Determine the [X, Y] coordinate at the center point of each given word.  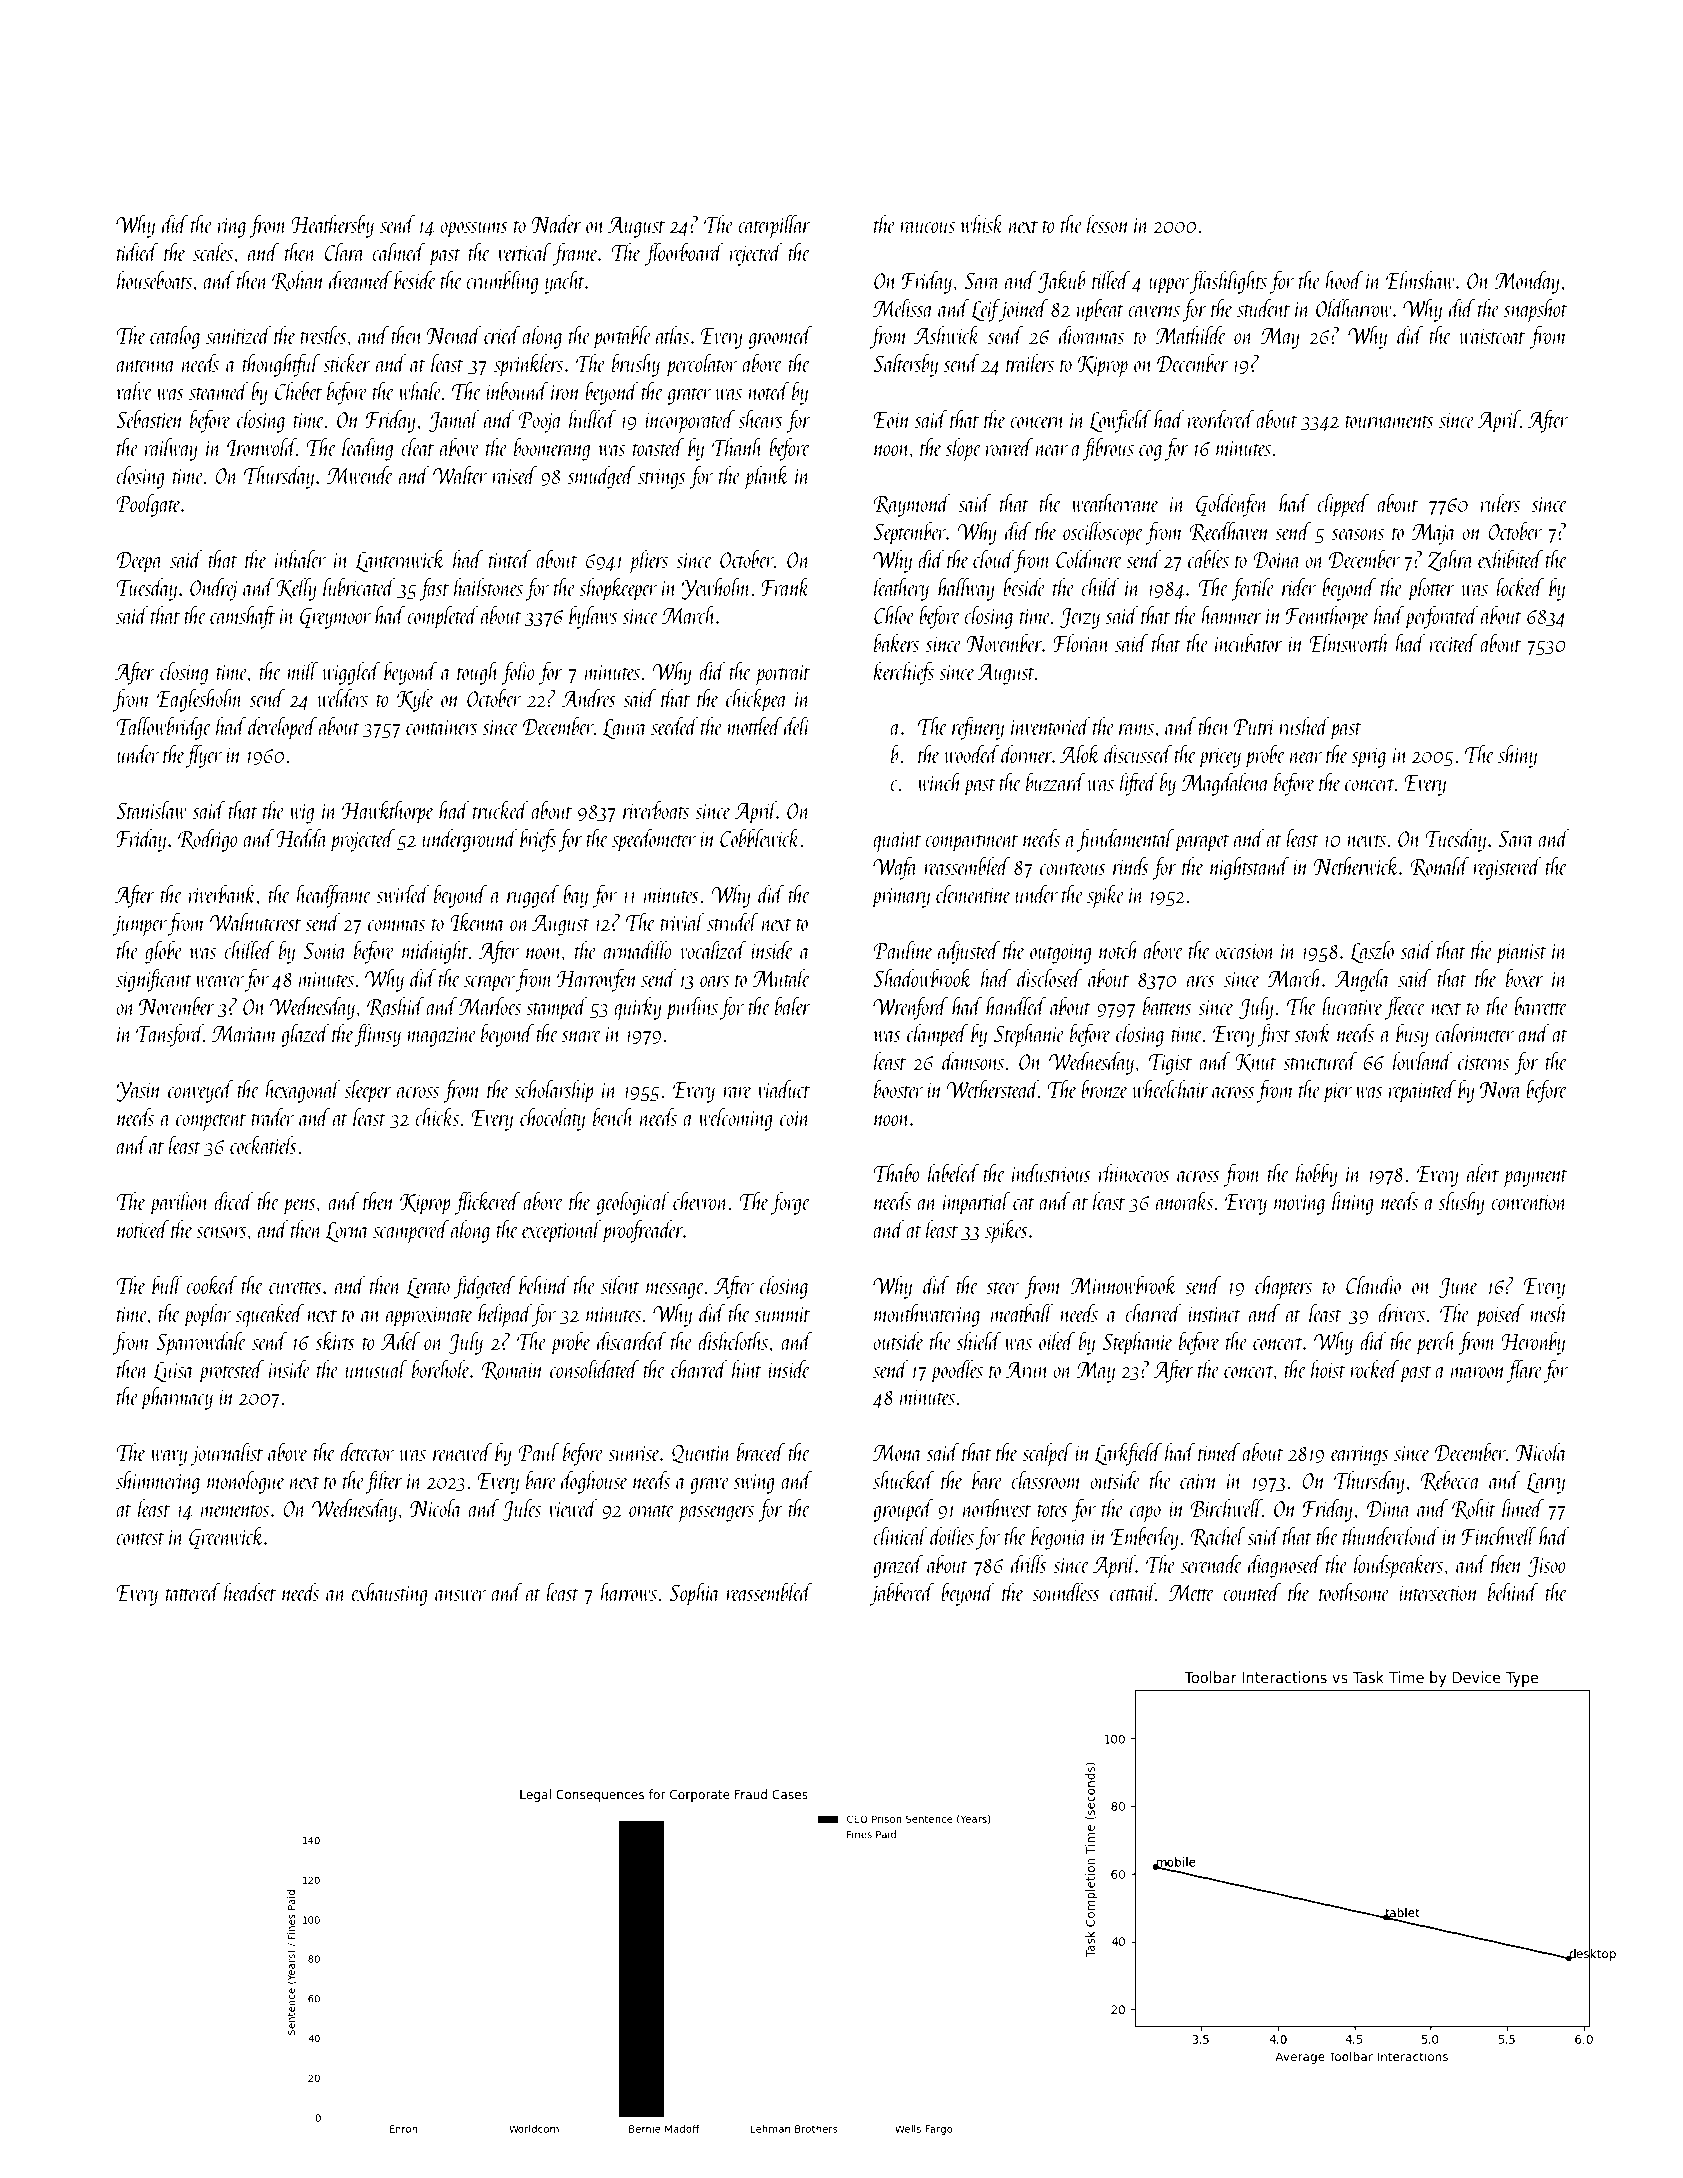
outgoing [1061, 954]
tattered [193, 1592]
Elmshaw [1420, 280]
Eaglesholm [200, 700]
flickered [487, 1203]
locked [1520, 587]
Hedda [302, 838]
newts [1366, 841]
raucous [927, 227]
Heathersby [332, 226]
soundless [1066, 1592]
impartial [976, 1203]
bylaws [593, 617]
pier [1337, 1093]
